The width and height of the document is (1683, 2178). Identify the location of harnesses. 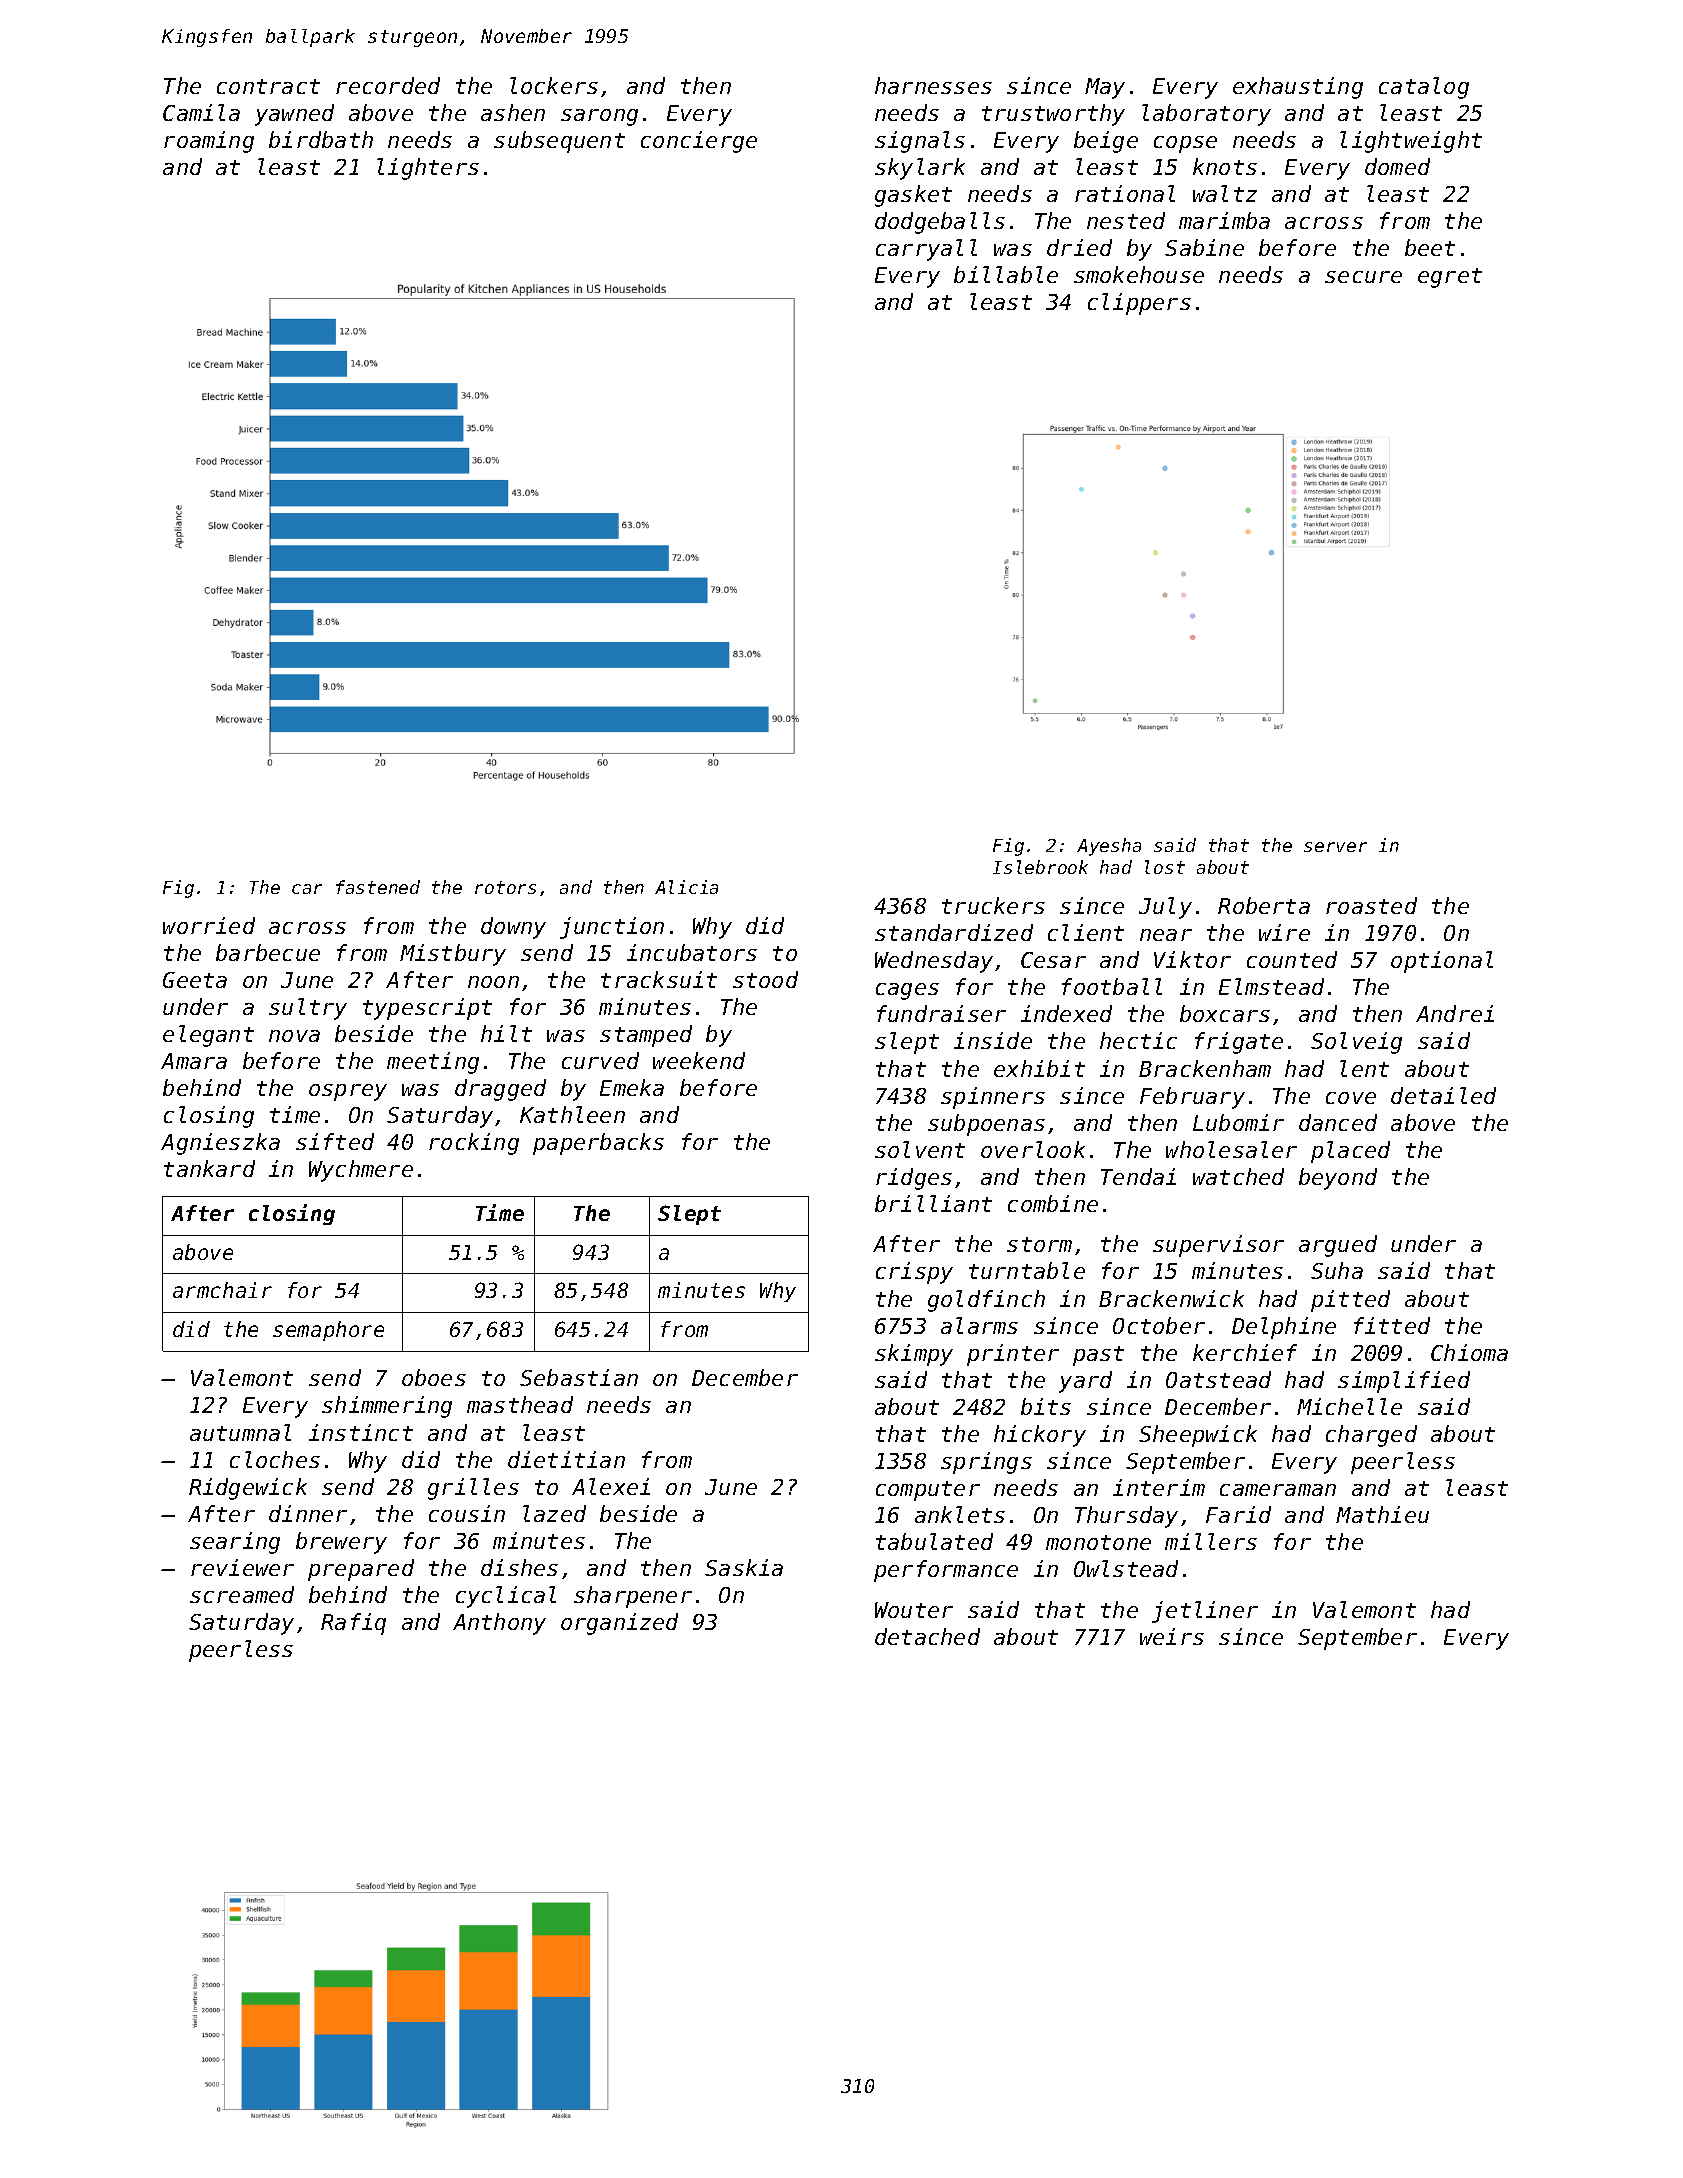
(933, 85).
